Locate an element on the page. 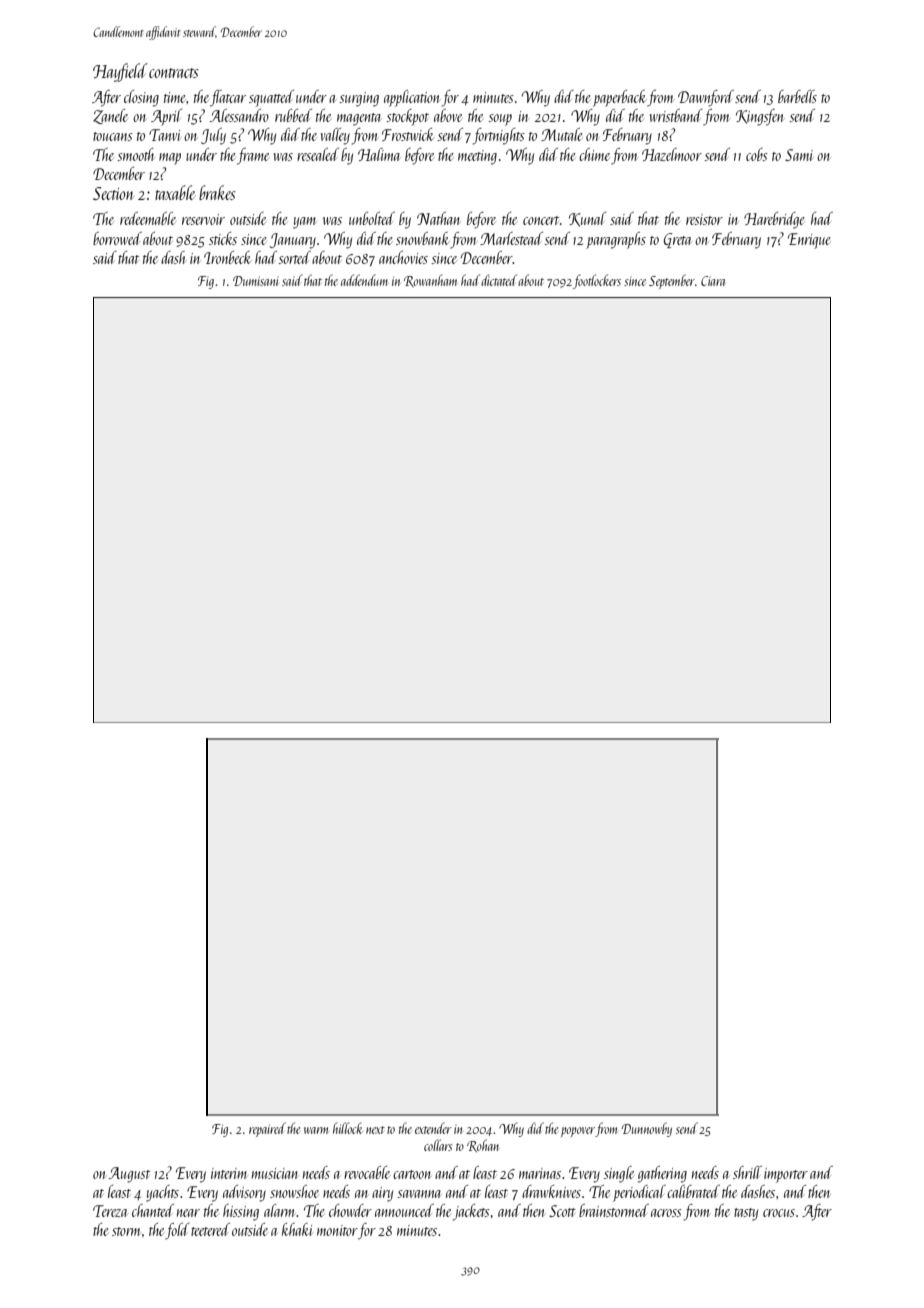  concert is located at coordinates (541, 220).
